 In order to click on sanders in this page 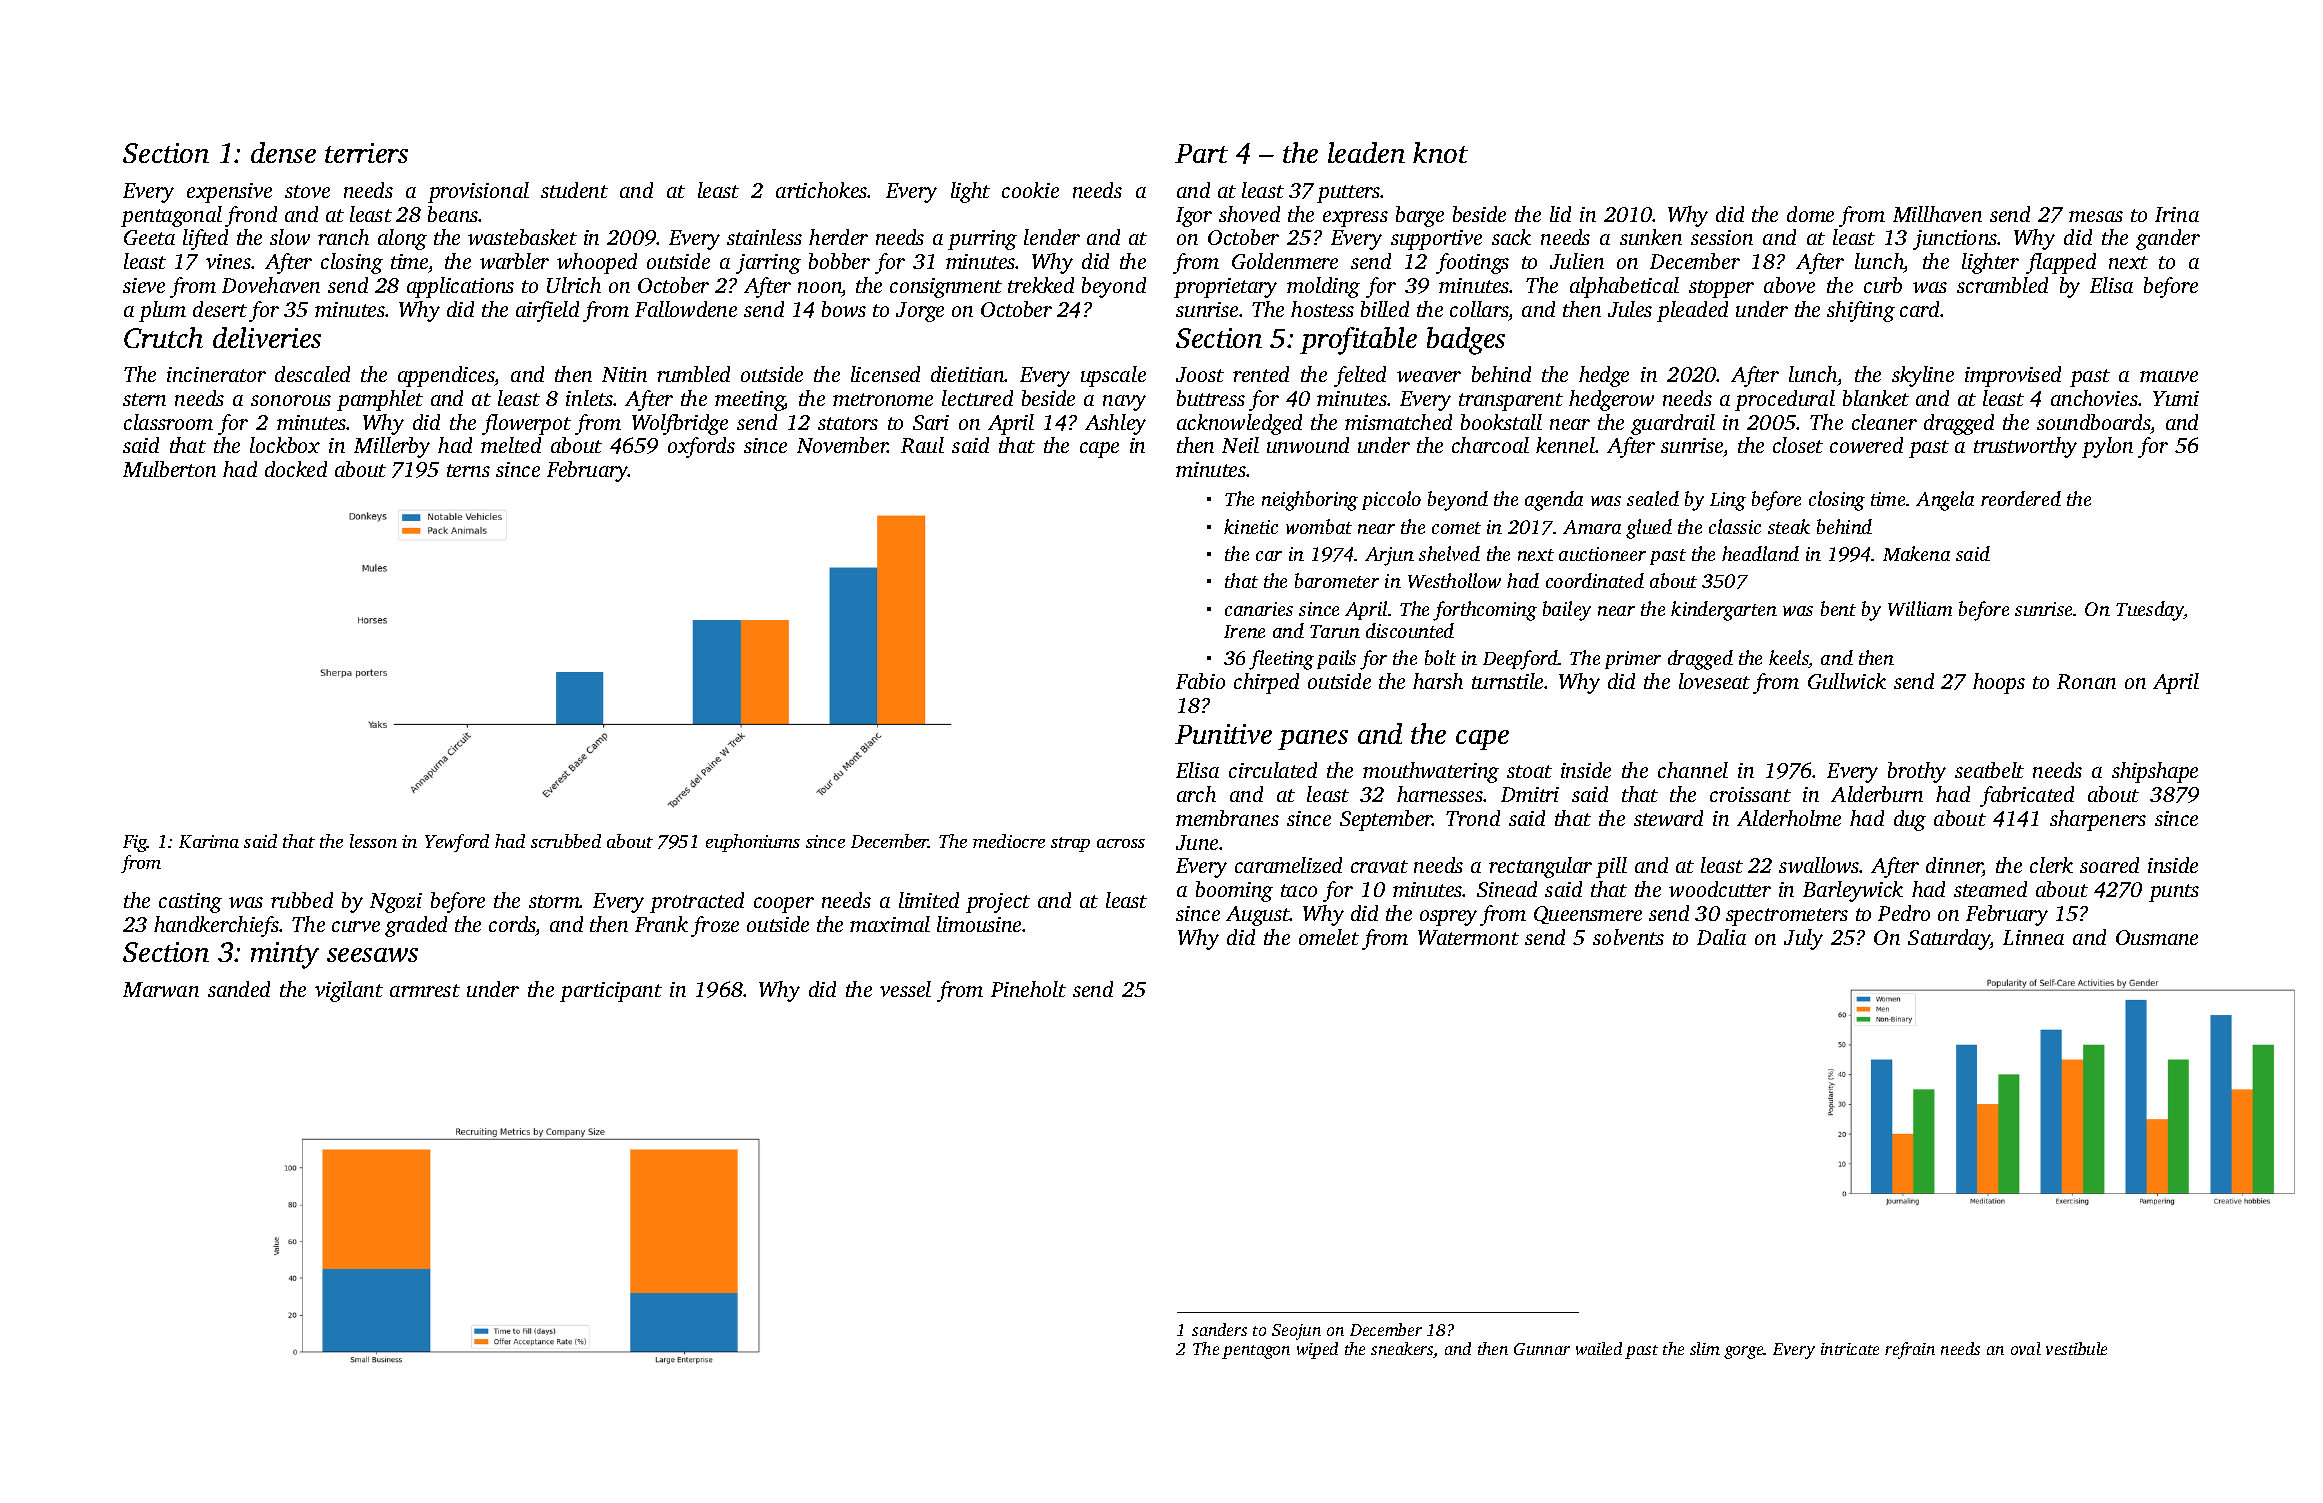, I will do `click(1219, 1329)`.
